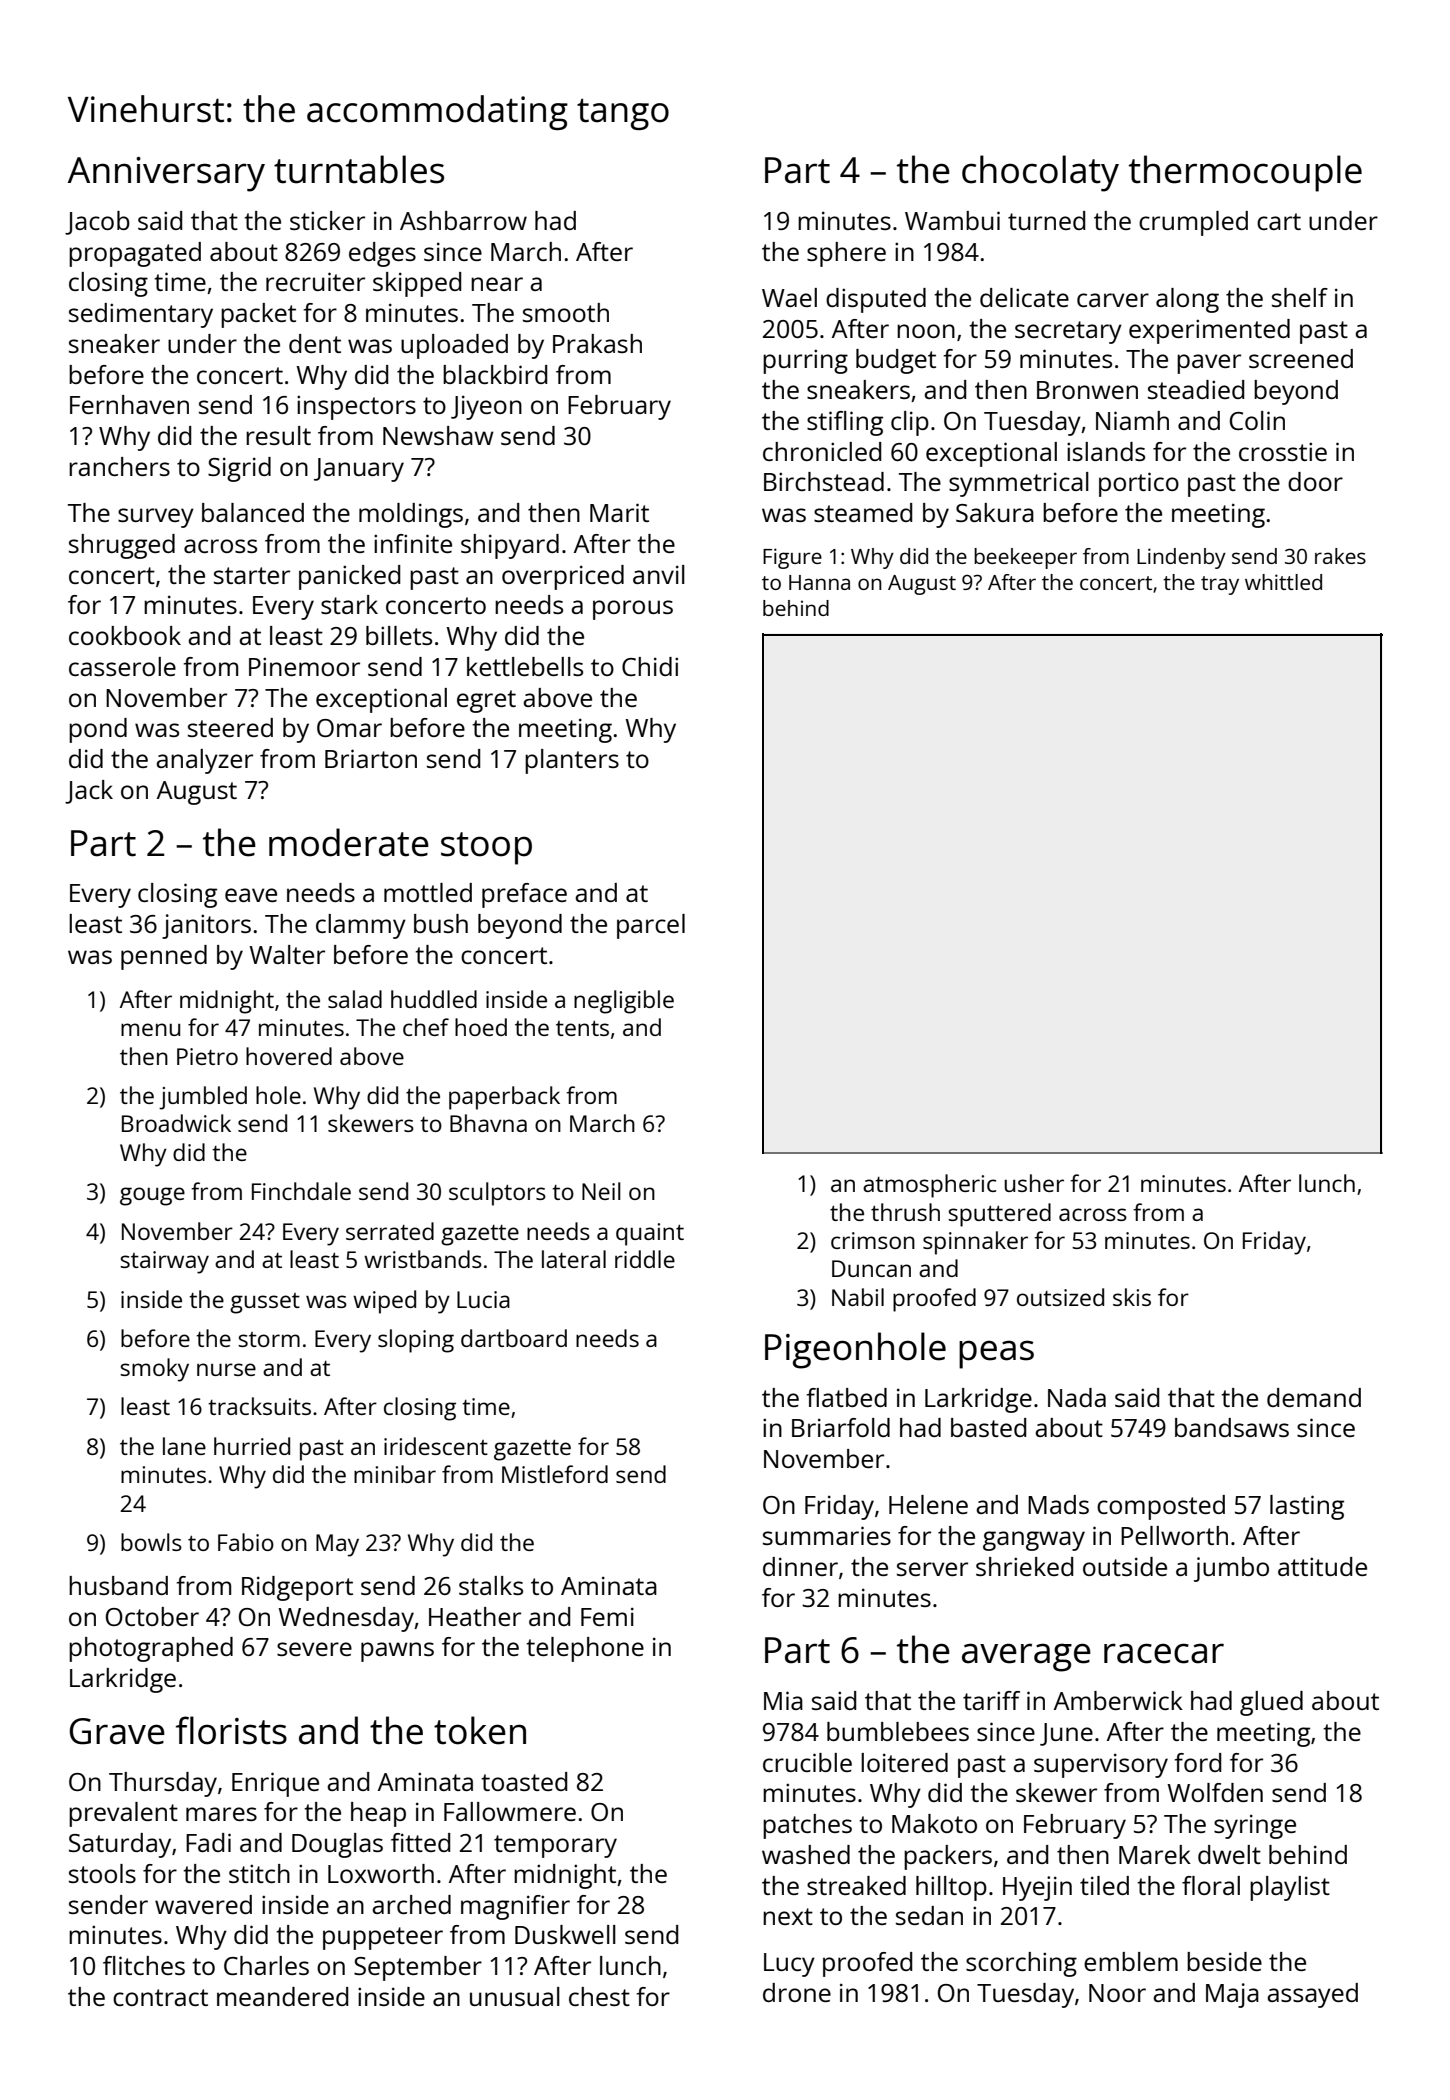 The image size is (1450, 2100). What do you see at coordinates (905, 1212) in the document?
I see `thrush` at bounding box center [905, 1212].
